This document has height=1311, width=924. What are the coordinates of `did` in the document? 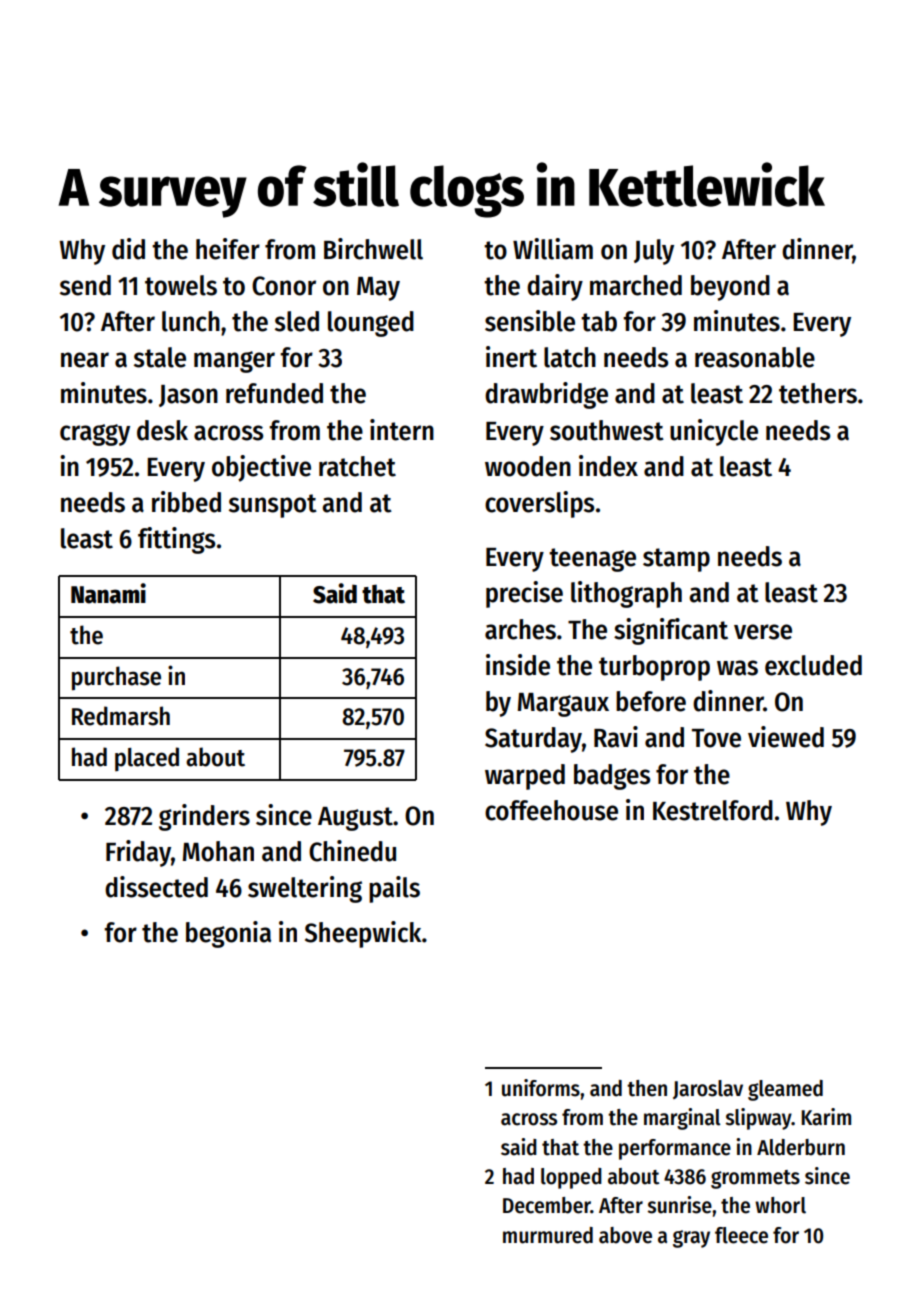 It's located at (128, 249).
